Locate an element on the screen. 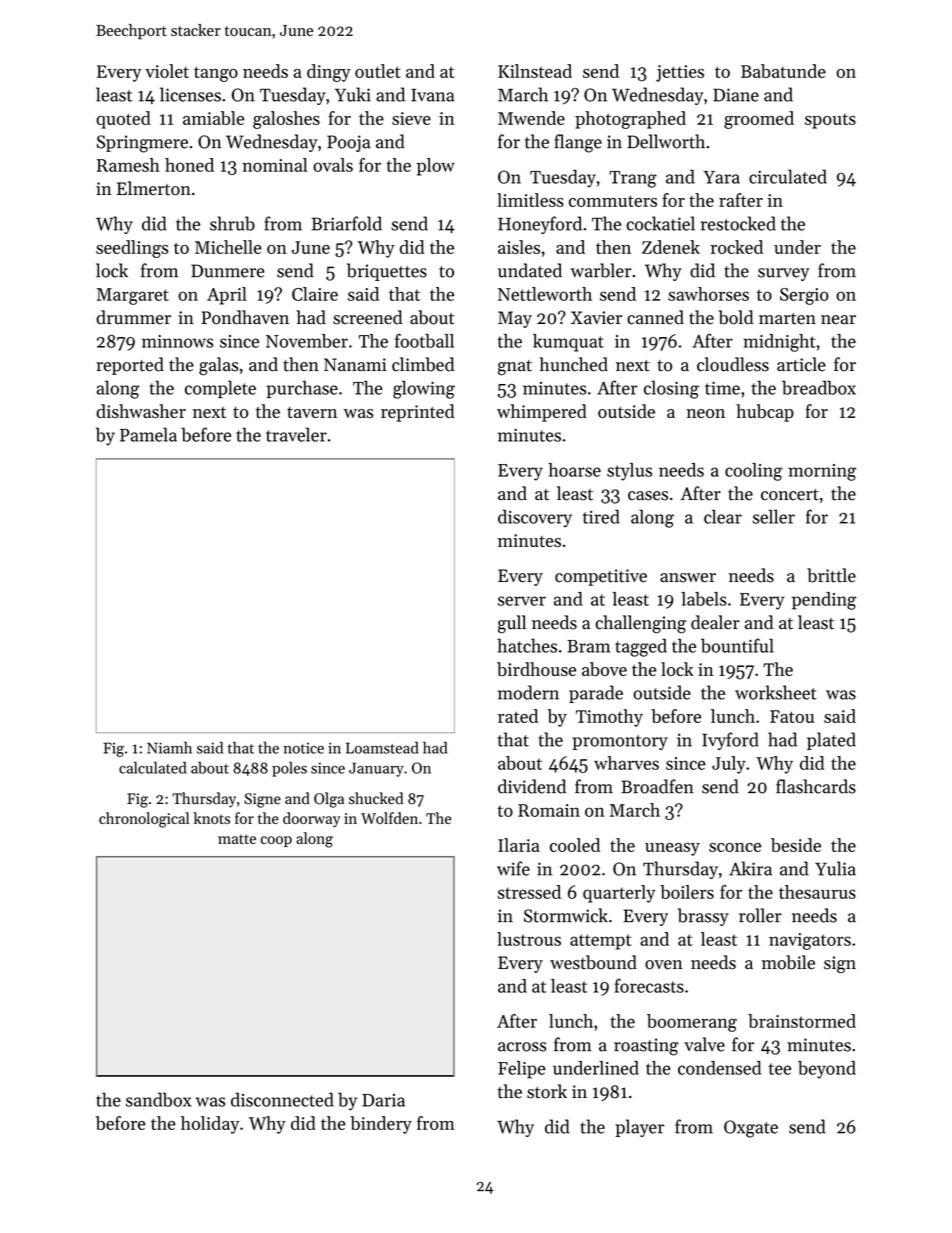  outlet is located at coordinates (378, 71).
